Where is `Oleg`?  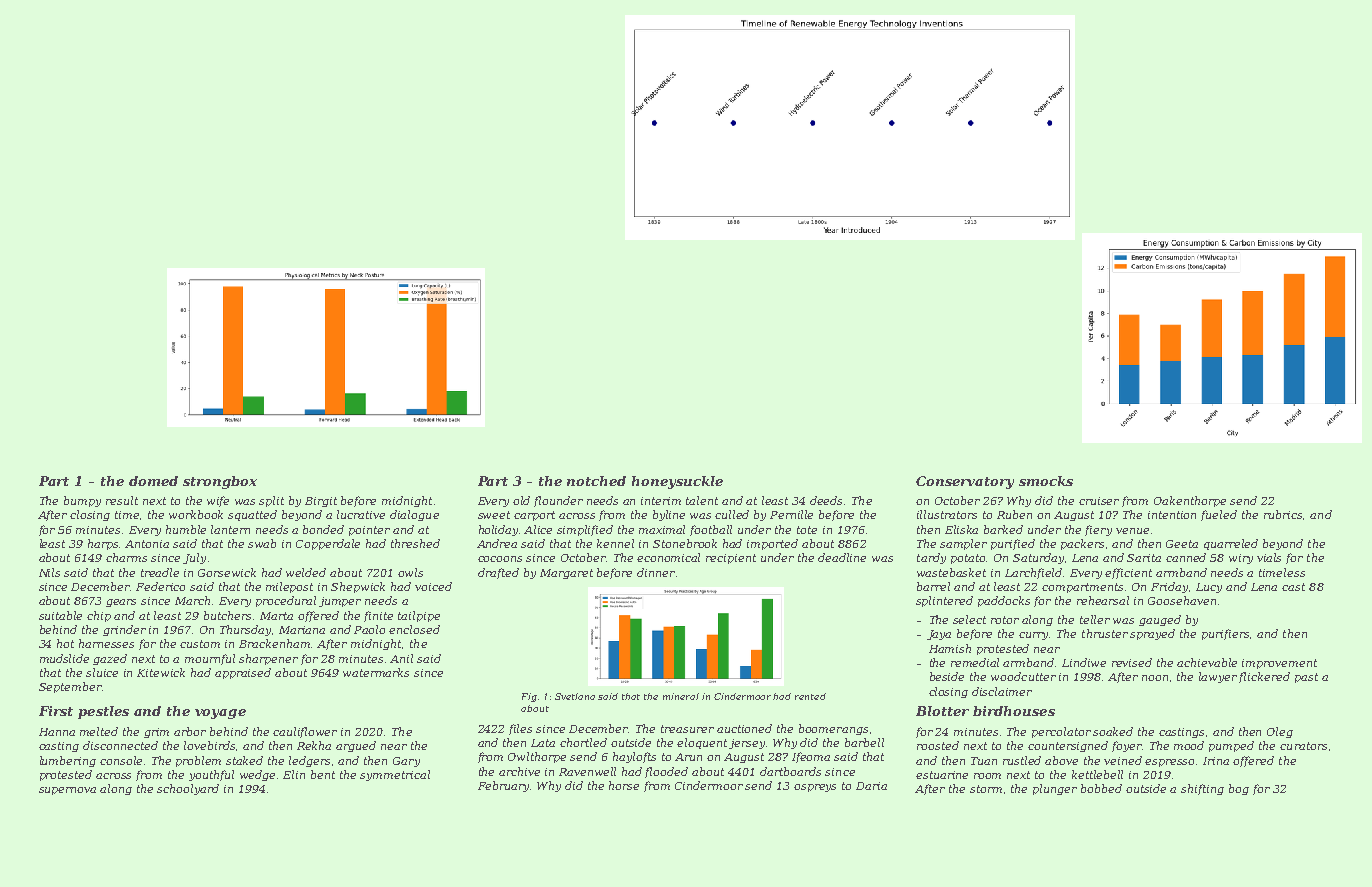 Oleg is located at coordinates (1280, 732).
